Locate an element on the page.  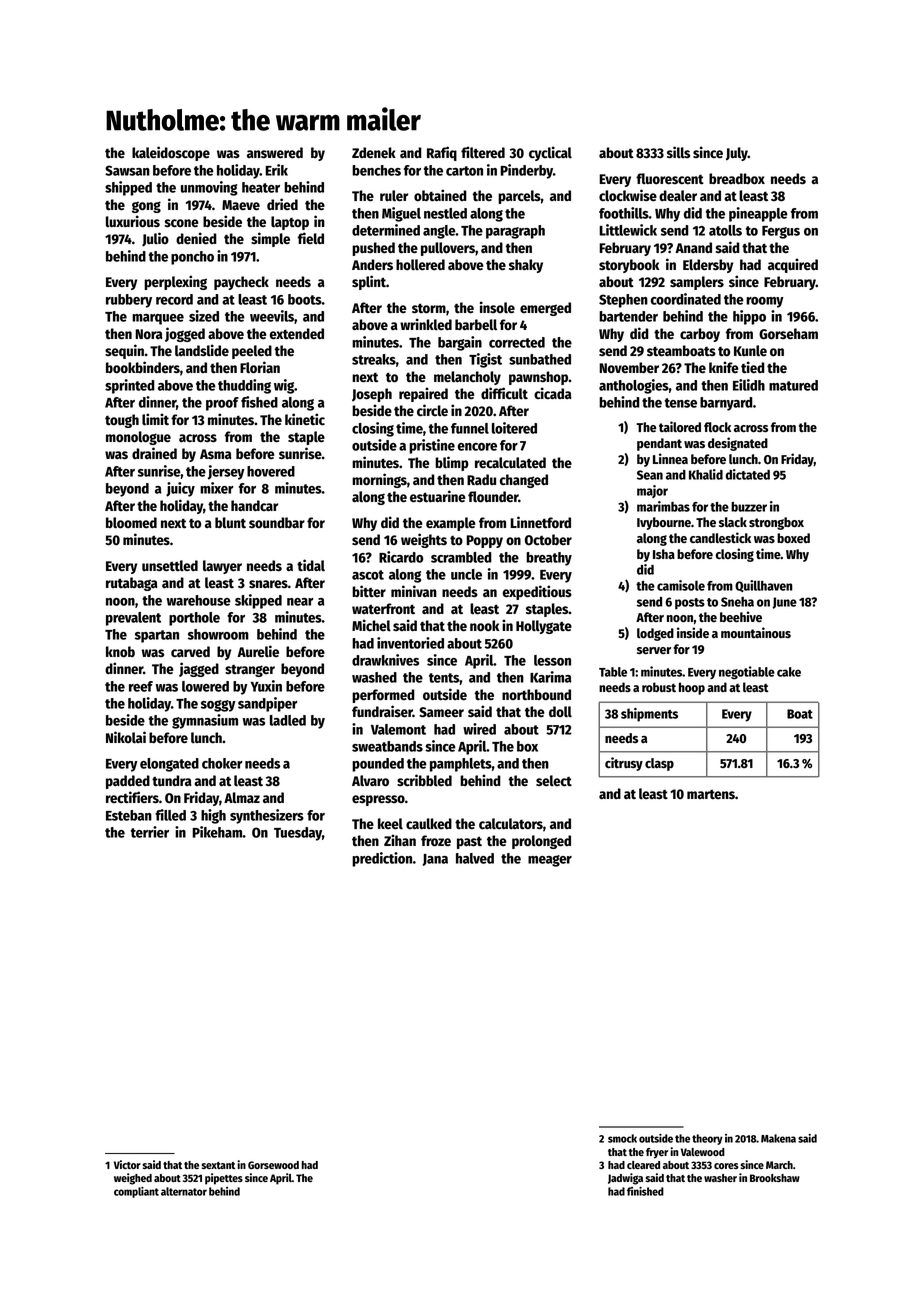
parcels is located at coordinates (519, 197).
